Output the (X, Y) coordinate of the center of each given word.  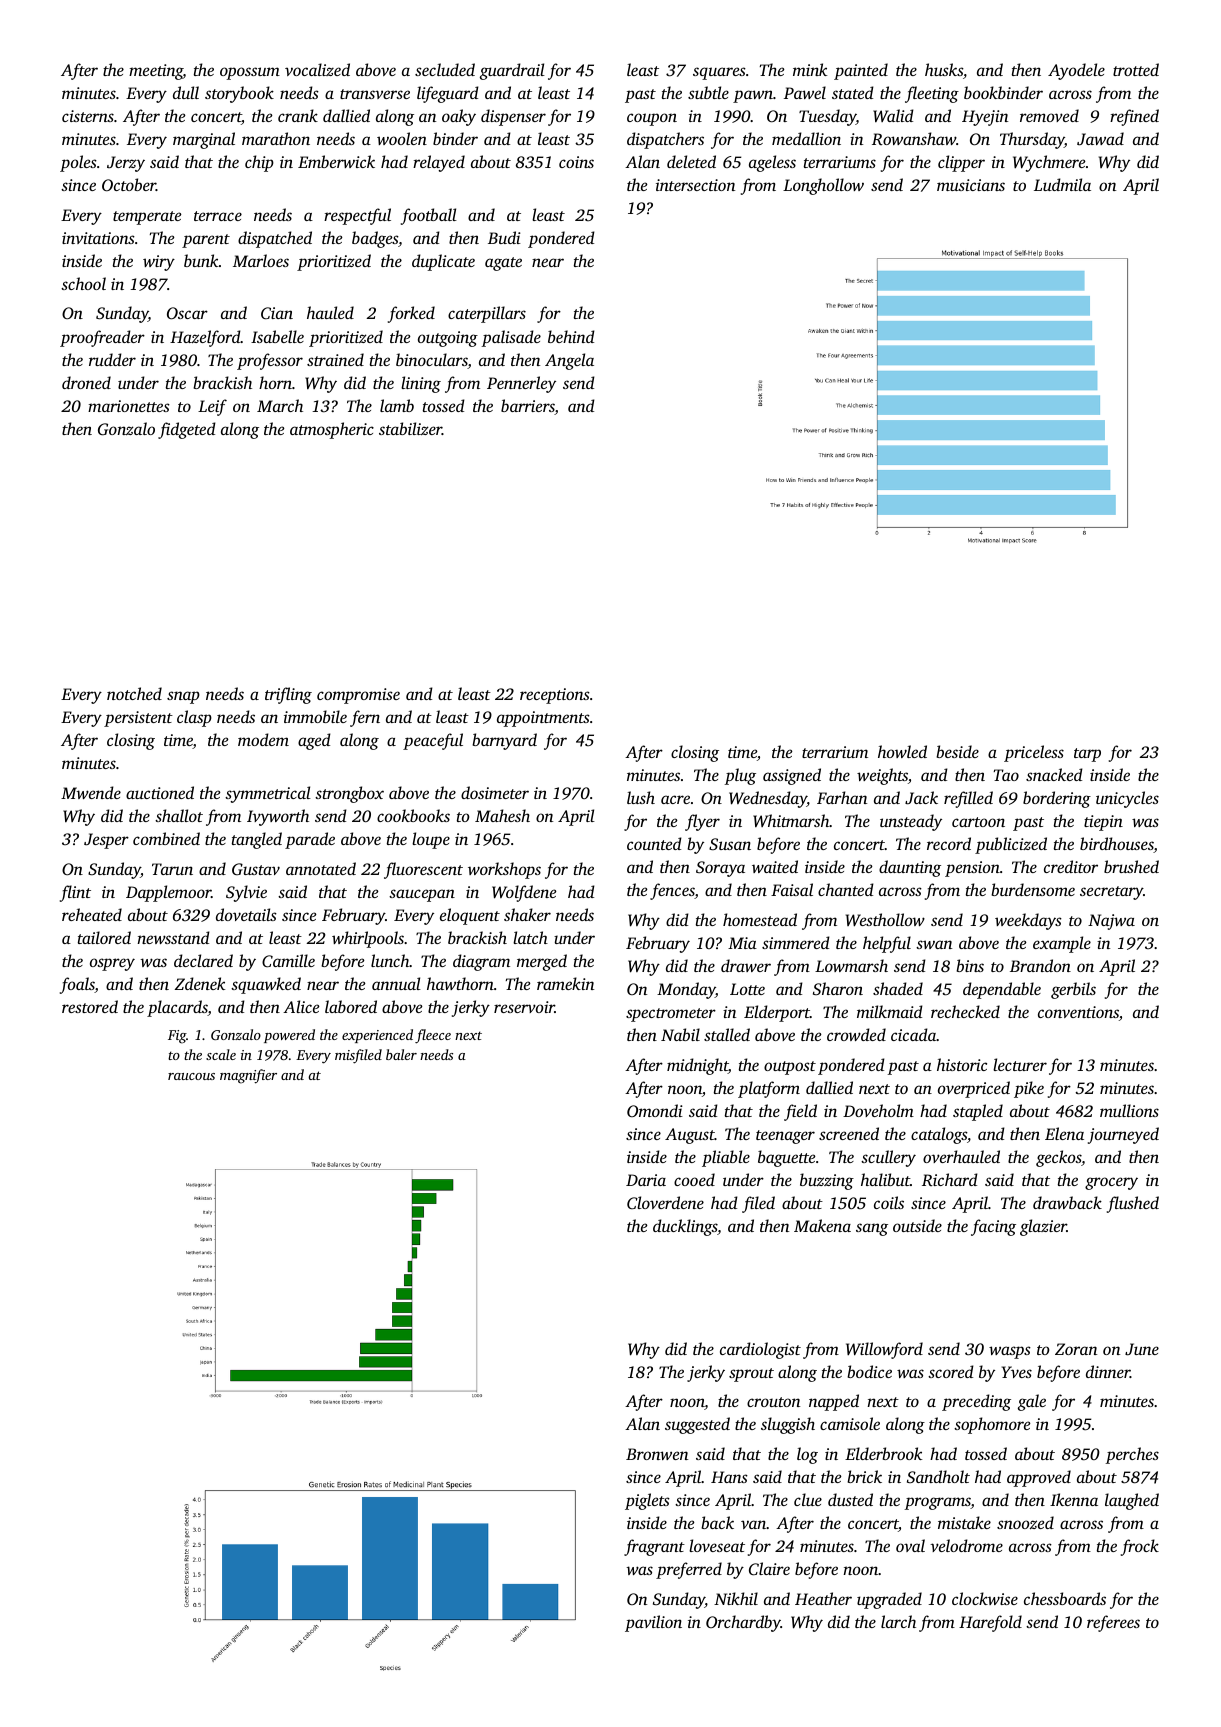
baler (401, 1054)
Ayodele (1076, 71)
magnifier (248, 1076)
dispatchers (665, 140)
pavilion (653, 1623)
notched (134, 693)
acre (675, 799)
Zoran (1076, 1349)
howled (902, 751)
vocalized (317, 69)
